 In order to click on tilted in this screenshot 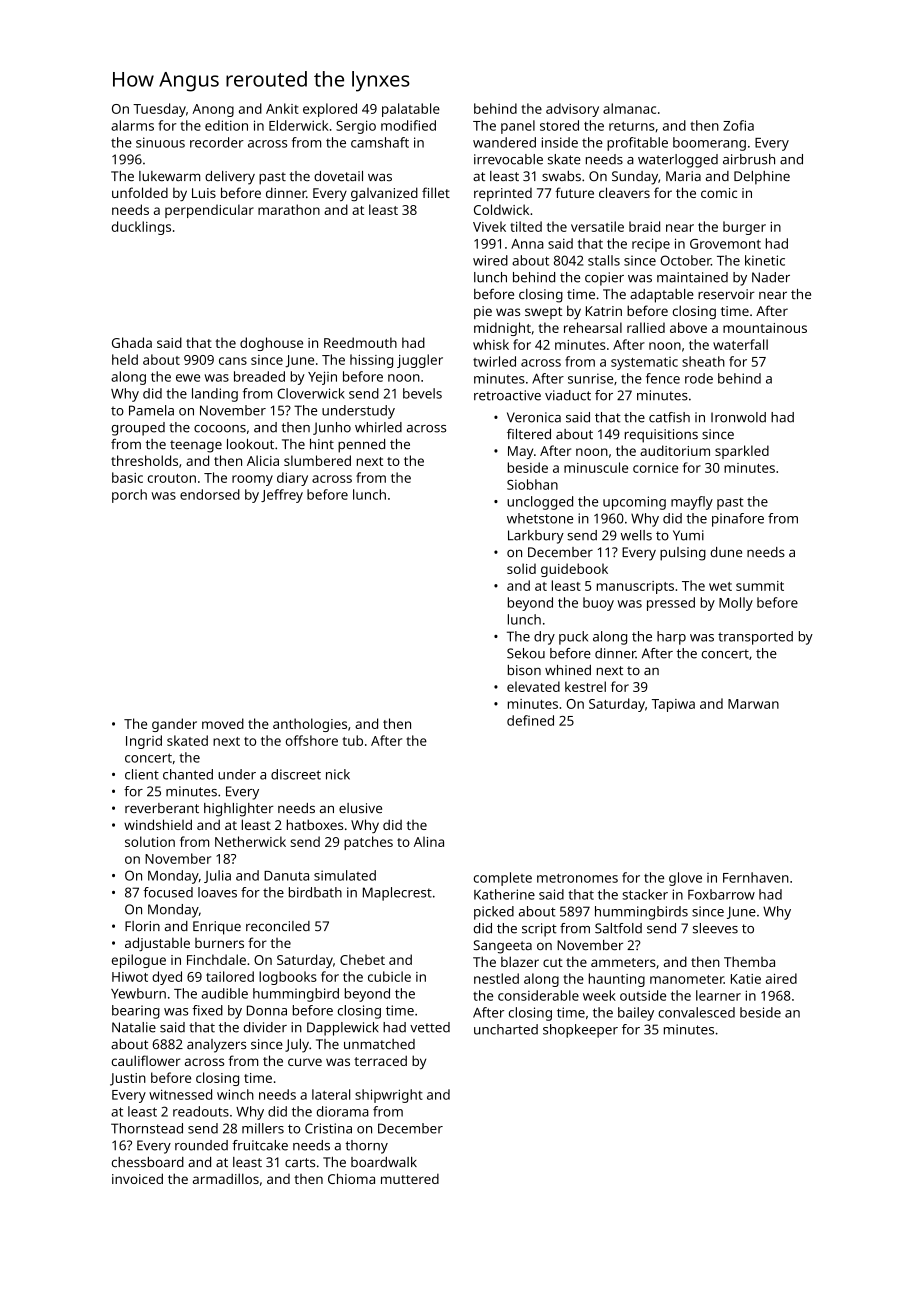, I will do `click(526, 226)`.
